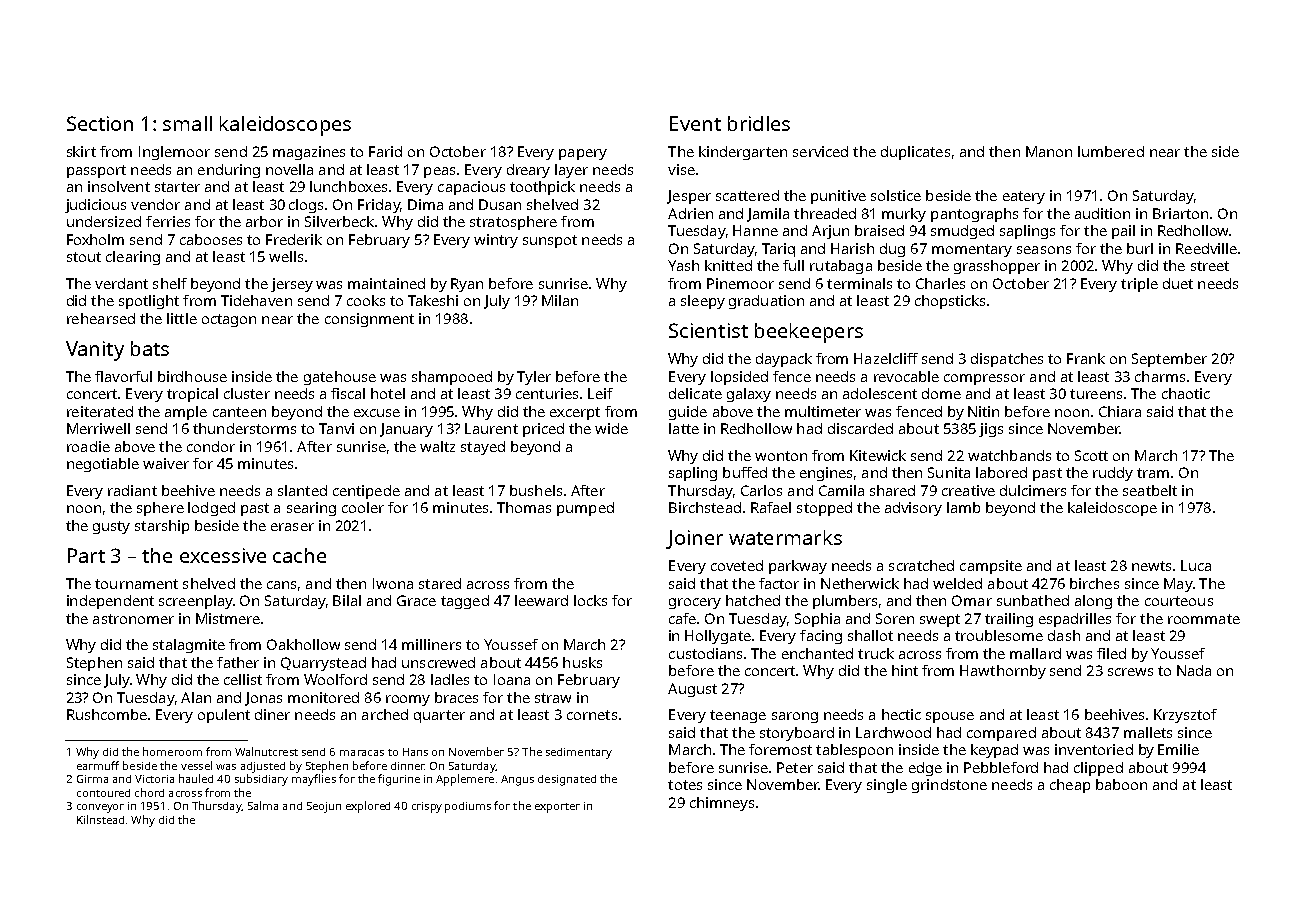 The width and height of the screenshot is (1308, 924). Describe the element at coordinates (901, 714) in the screenshot. I see `hectic` at that location.
